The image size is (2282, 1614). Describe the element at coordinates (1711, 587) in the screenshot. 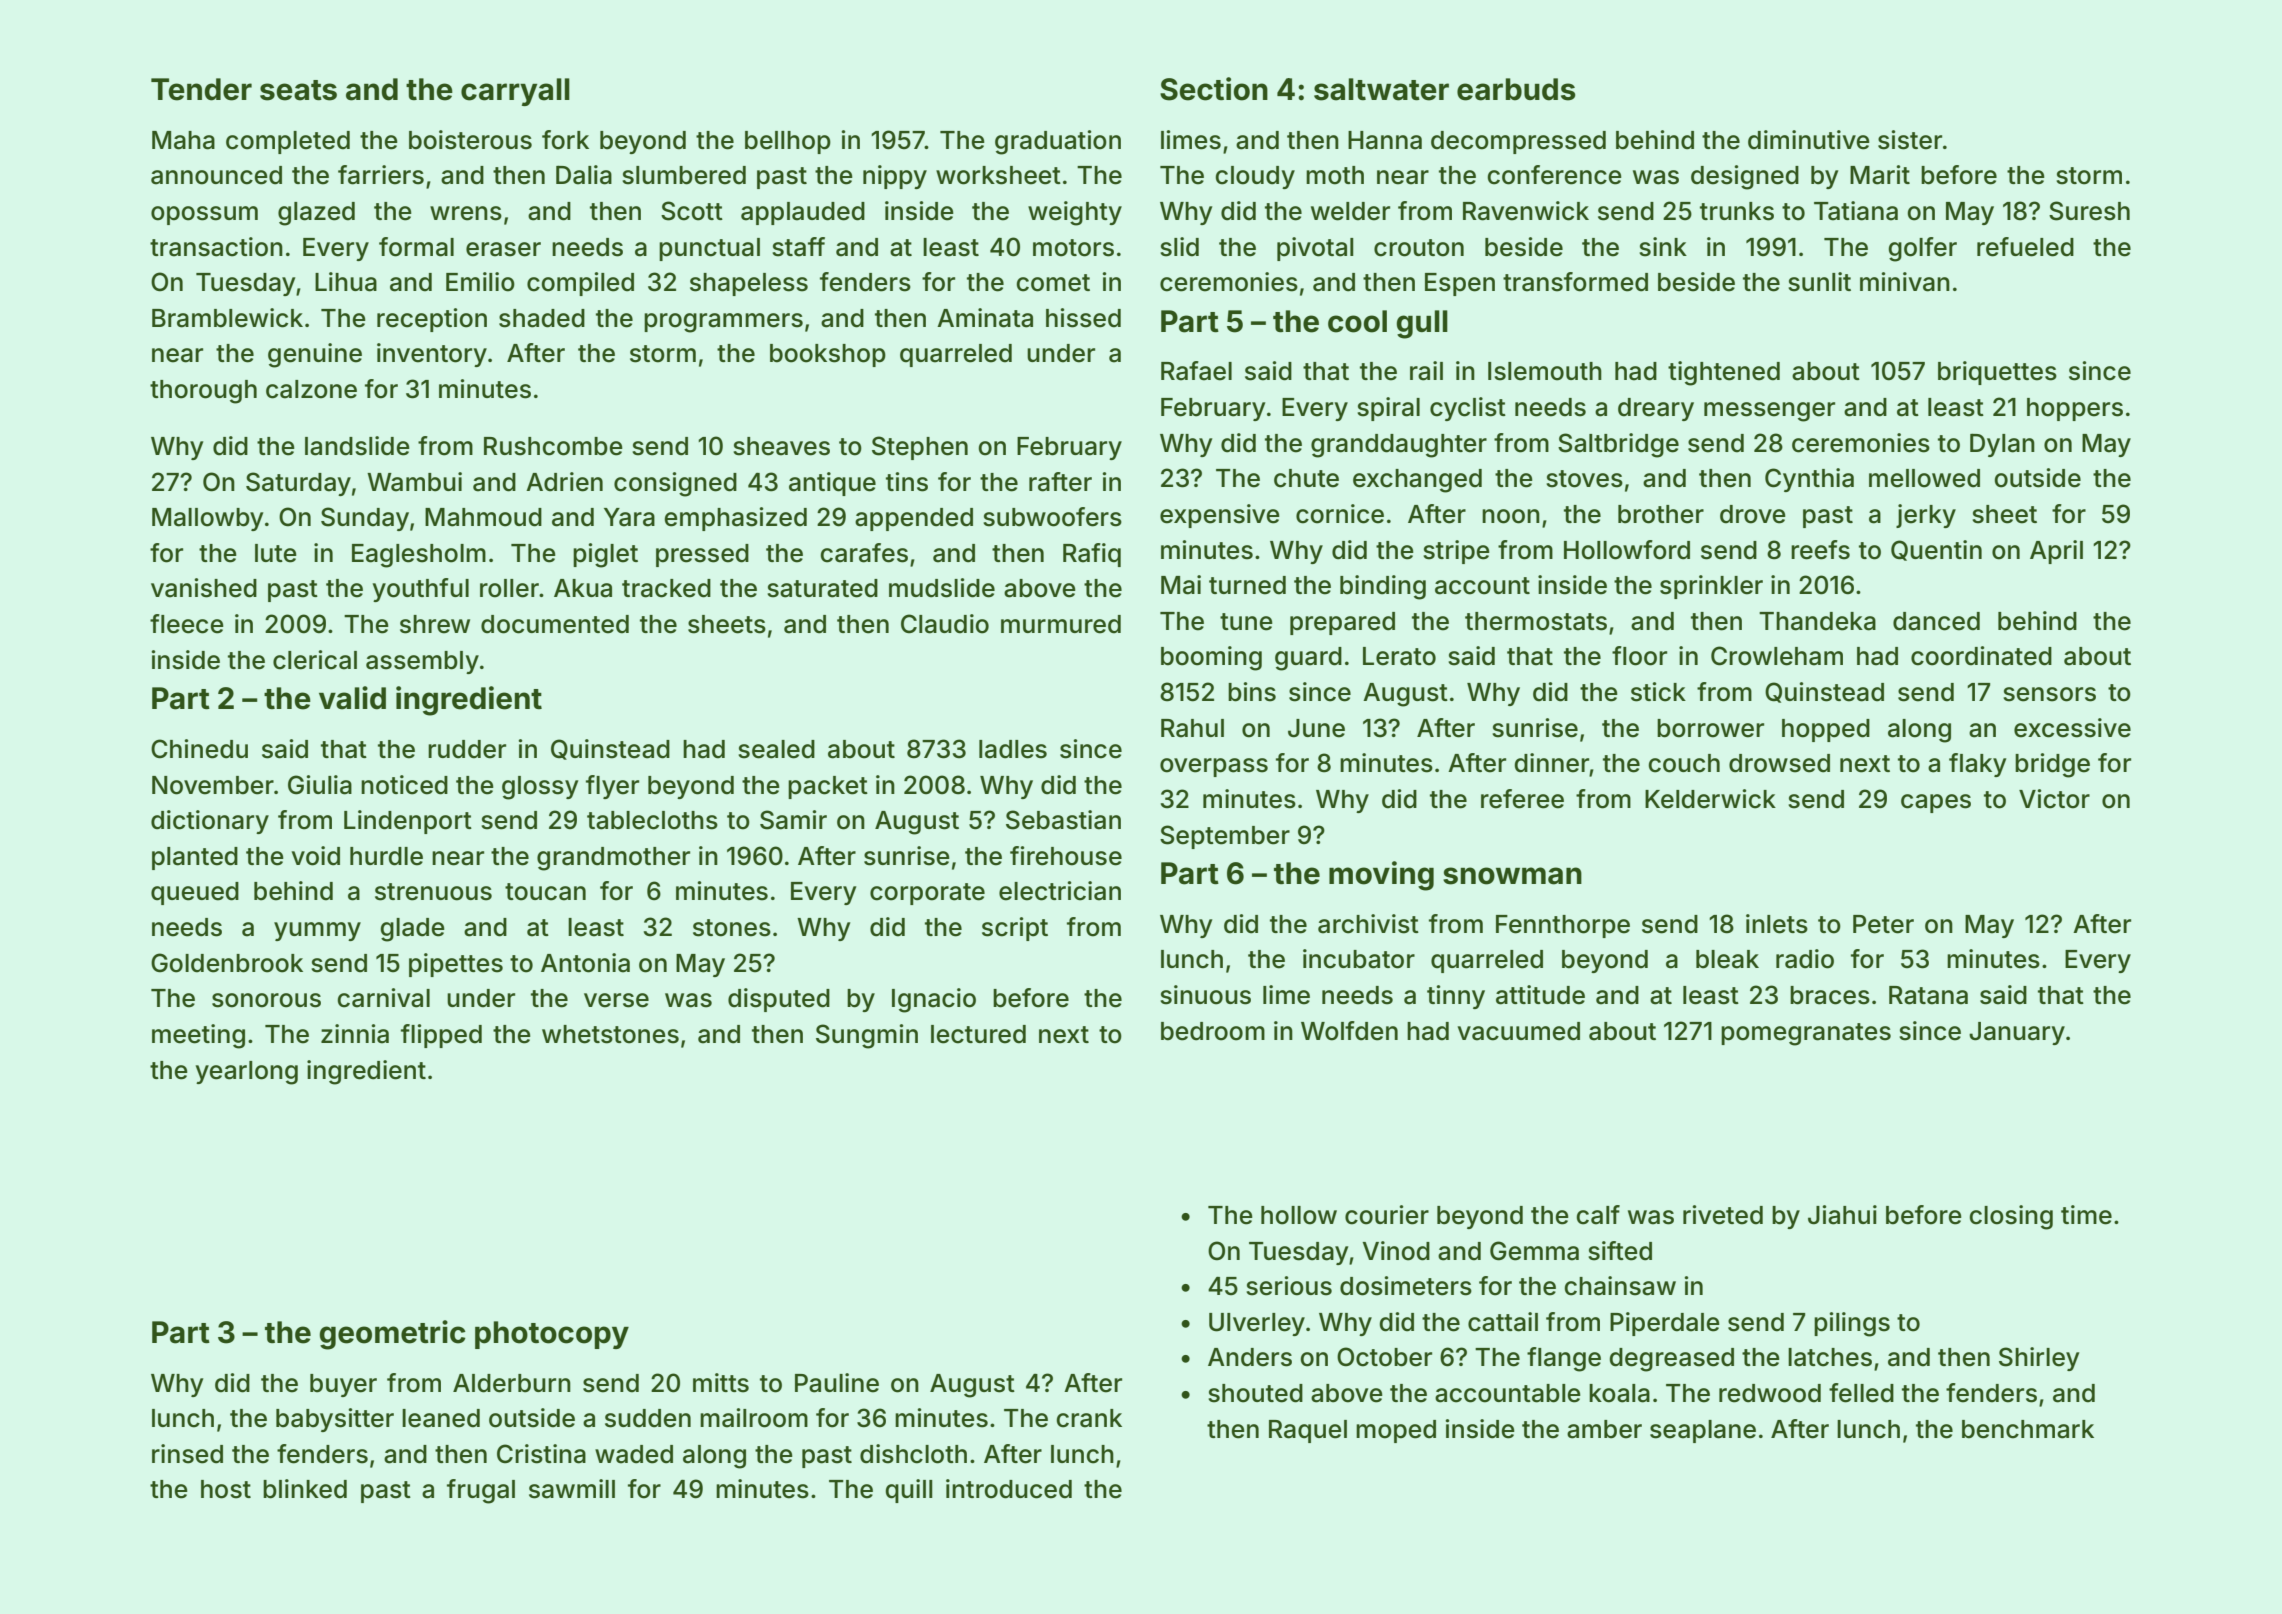

I see `sprinkler` at that location.
